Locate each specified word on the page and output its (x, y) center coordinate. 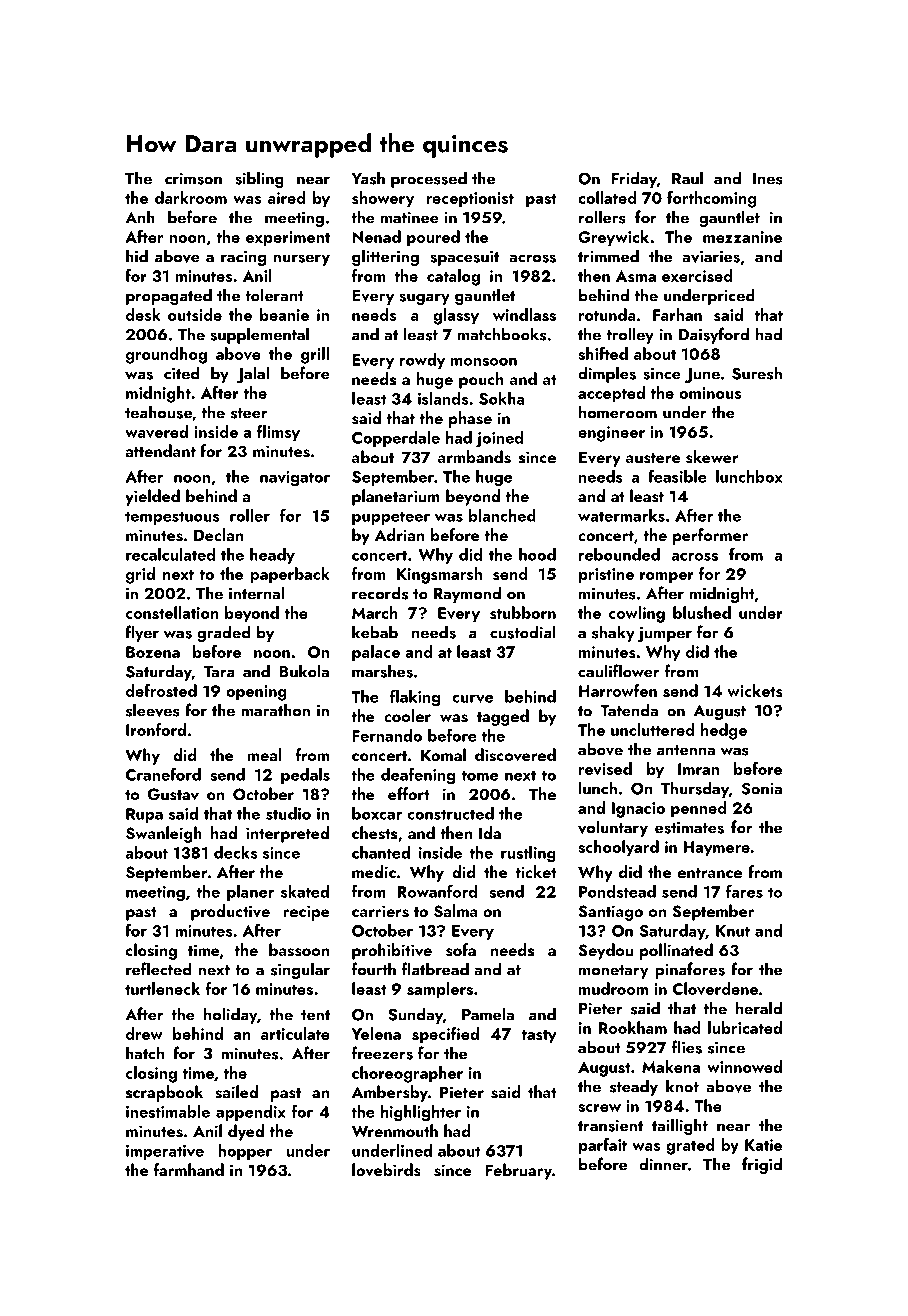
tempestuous (172, 518)
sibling (259, 179)
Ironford (156, 729)
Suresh (757, 373)
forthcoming (711, 199)
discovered (515, 755)
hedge (724, 731)
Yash (368, 178)
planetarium (396, 497)
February (518, 1171)
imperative (165, 1152)
